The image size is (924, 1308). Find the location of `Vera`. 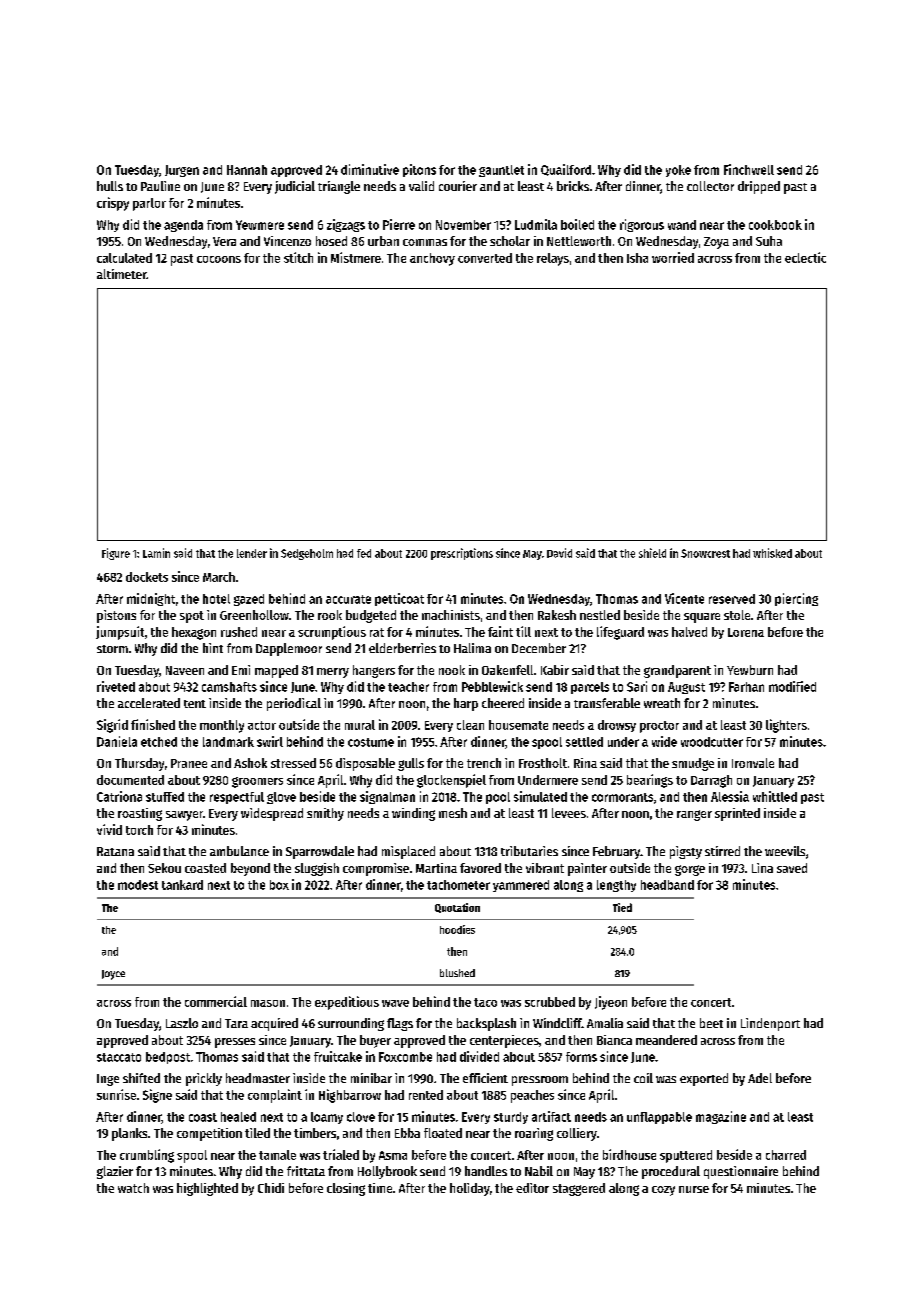

Vera is located at coordinates (224, 241).
